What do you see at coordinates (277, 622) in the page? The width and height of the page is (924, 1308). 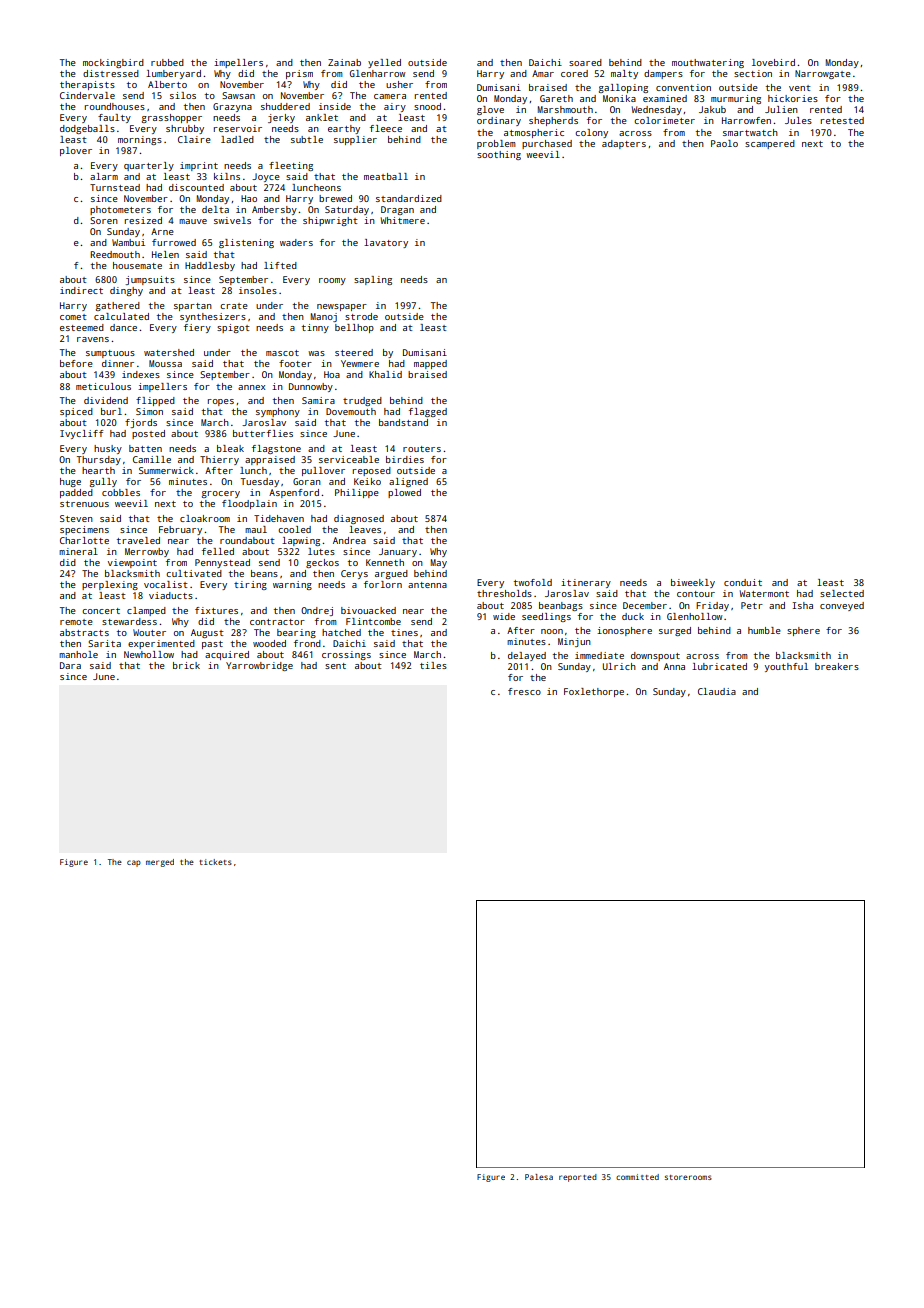 I see `contractor` at bounding box center [277, 622].
